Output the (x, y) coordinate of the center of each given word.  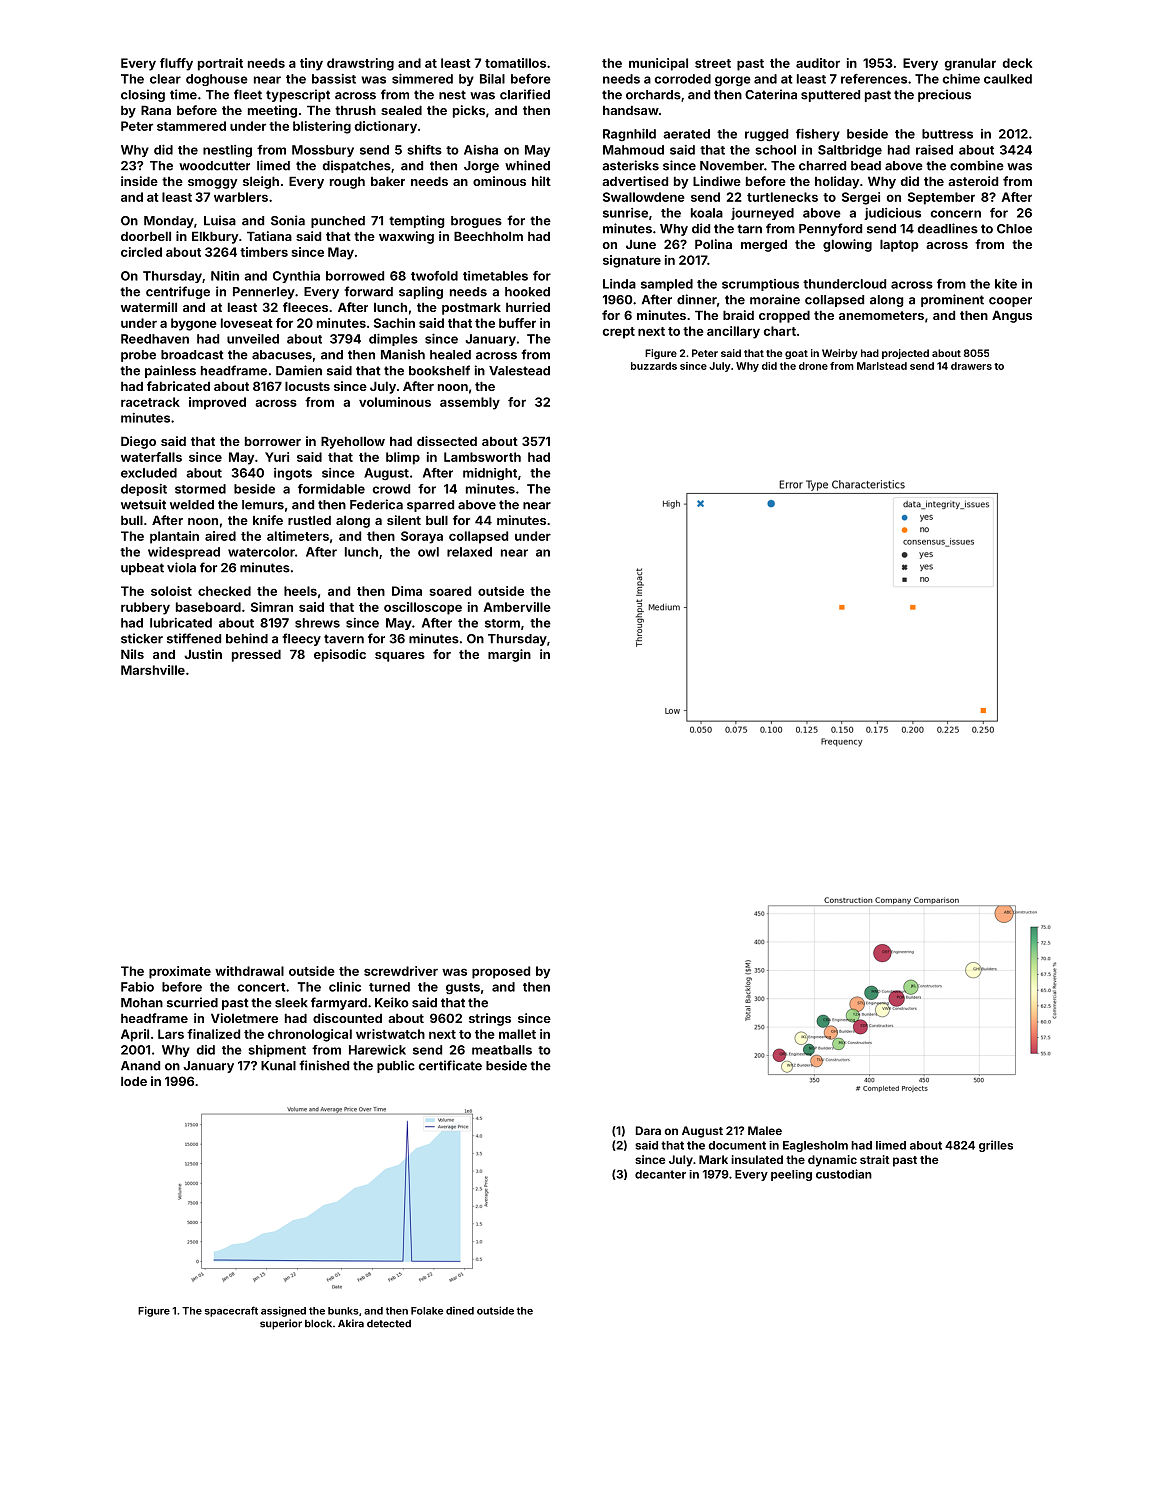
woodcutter (214, 166)
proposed (501, 972)
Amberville (517, 607)
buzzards (654, 366)
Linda (619, 284)
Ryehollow (353, 442)
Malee (765, 1130)
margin (509, 655)
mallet (517, 1034)
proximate (180, 972)
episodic (340, 655)
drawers (971, 366)
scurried (192, 1002)
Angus (1012, 316)
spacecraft (231, 1311)
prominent (952, 300)
